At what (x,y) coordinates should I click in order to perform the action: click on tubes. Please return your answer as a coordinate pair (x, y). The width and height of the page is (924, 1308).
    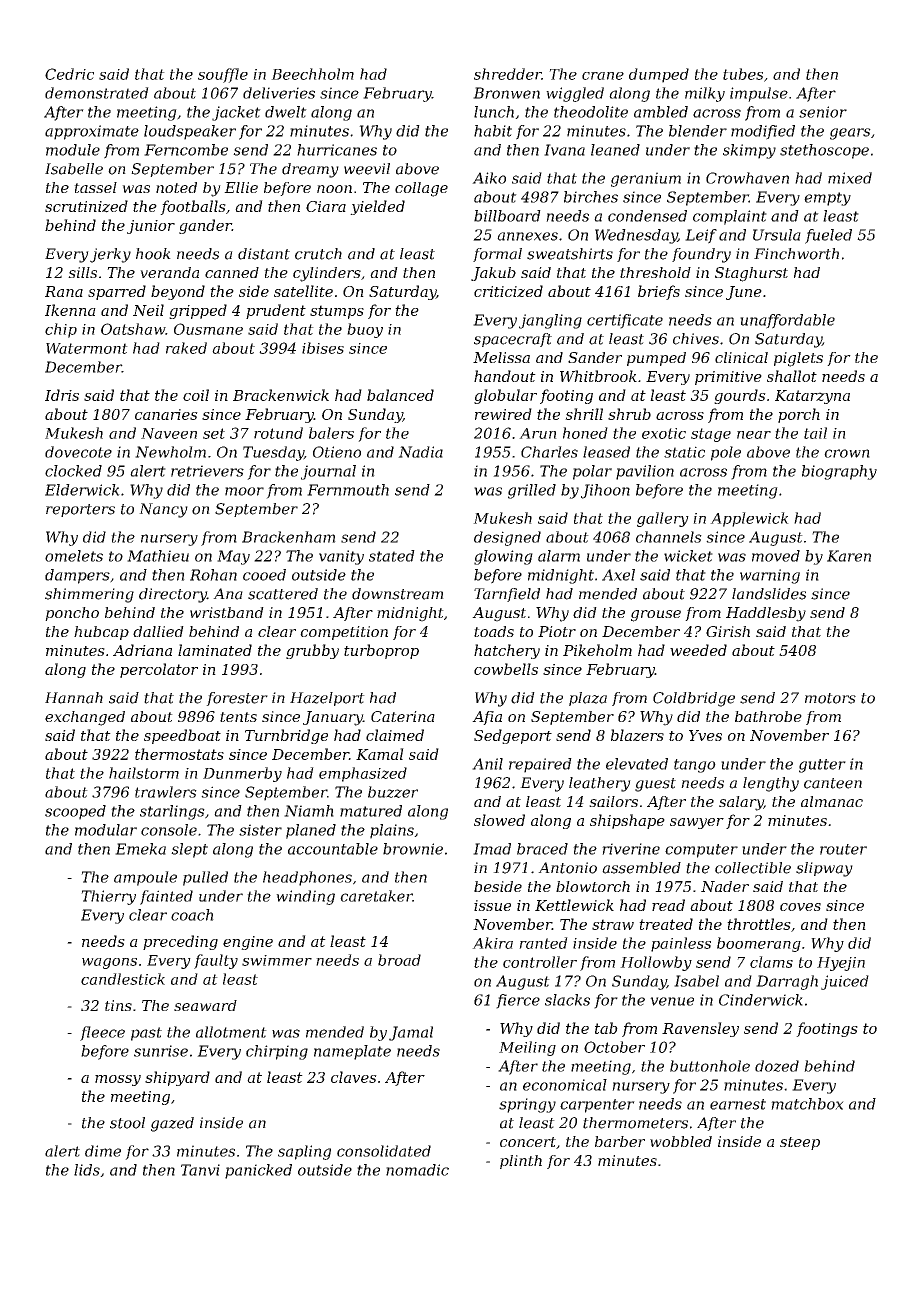
    Looking at the image, I should click on (743, 74).
